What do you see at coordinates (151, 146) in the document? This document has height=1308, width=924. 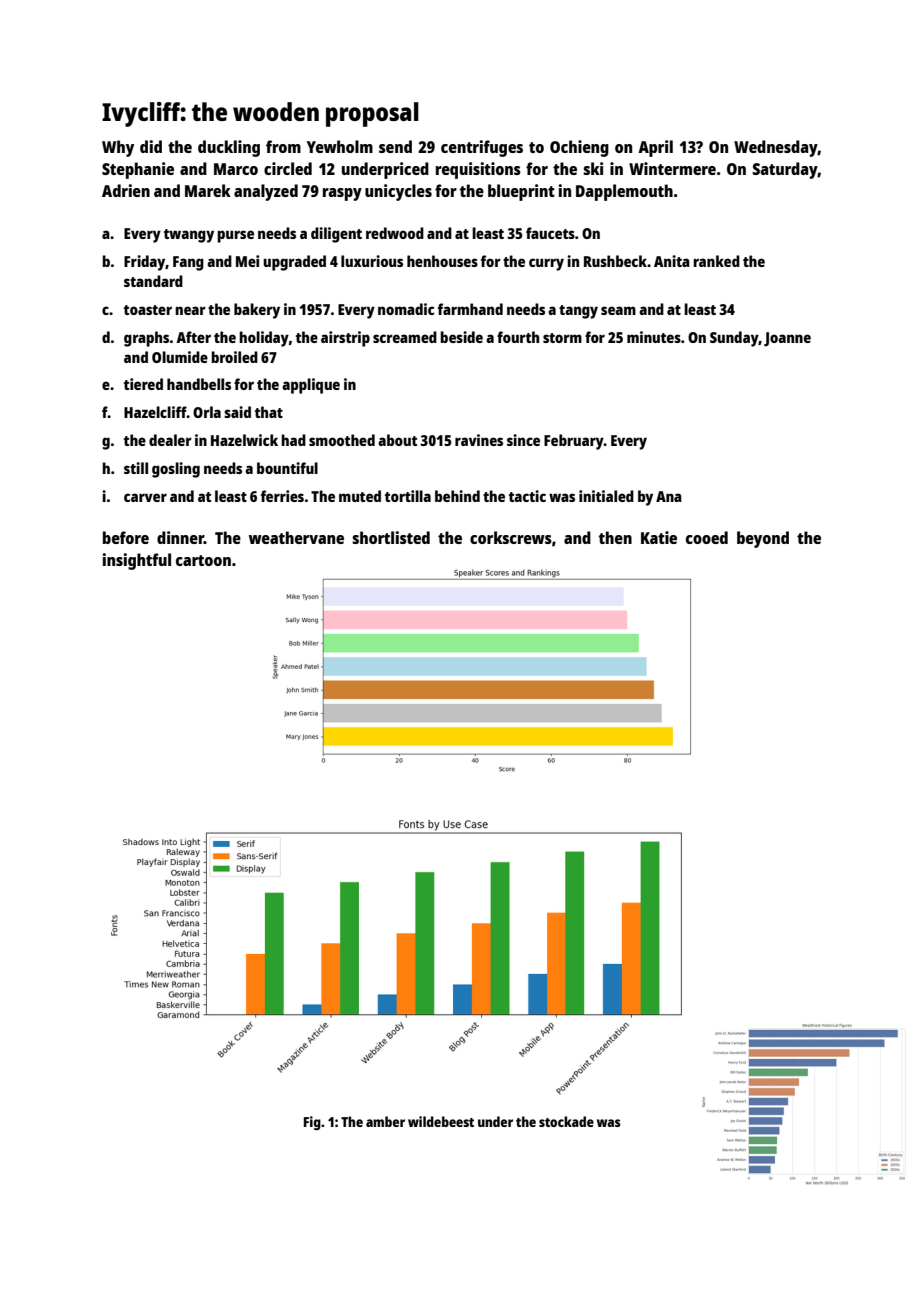 I see `did` at bounding box center [151, 146].
